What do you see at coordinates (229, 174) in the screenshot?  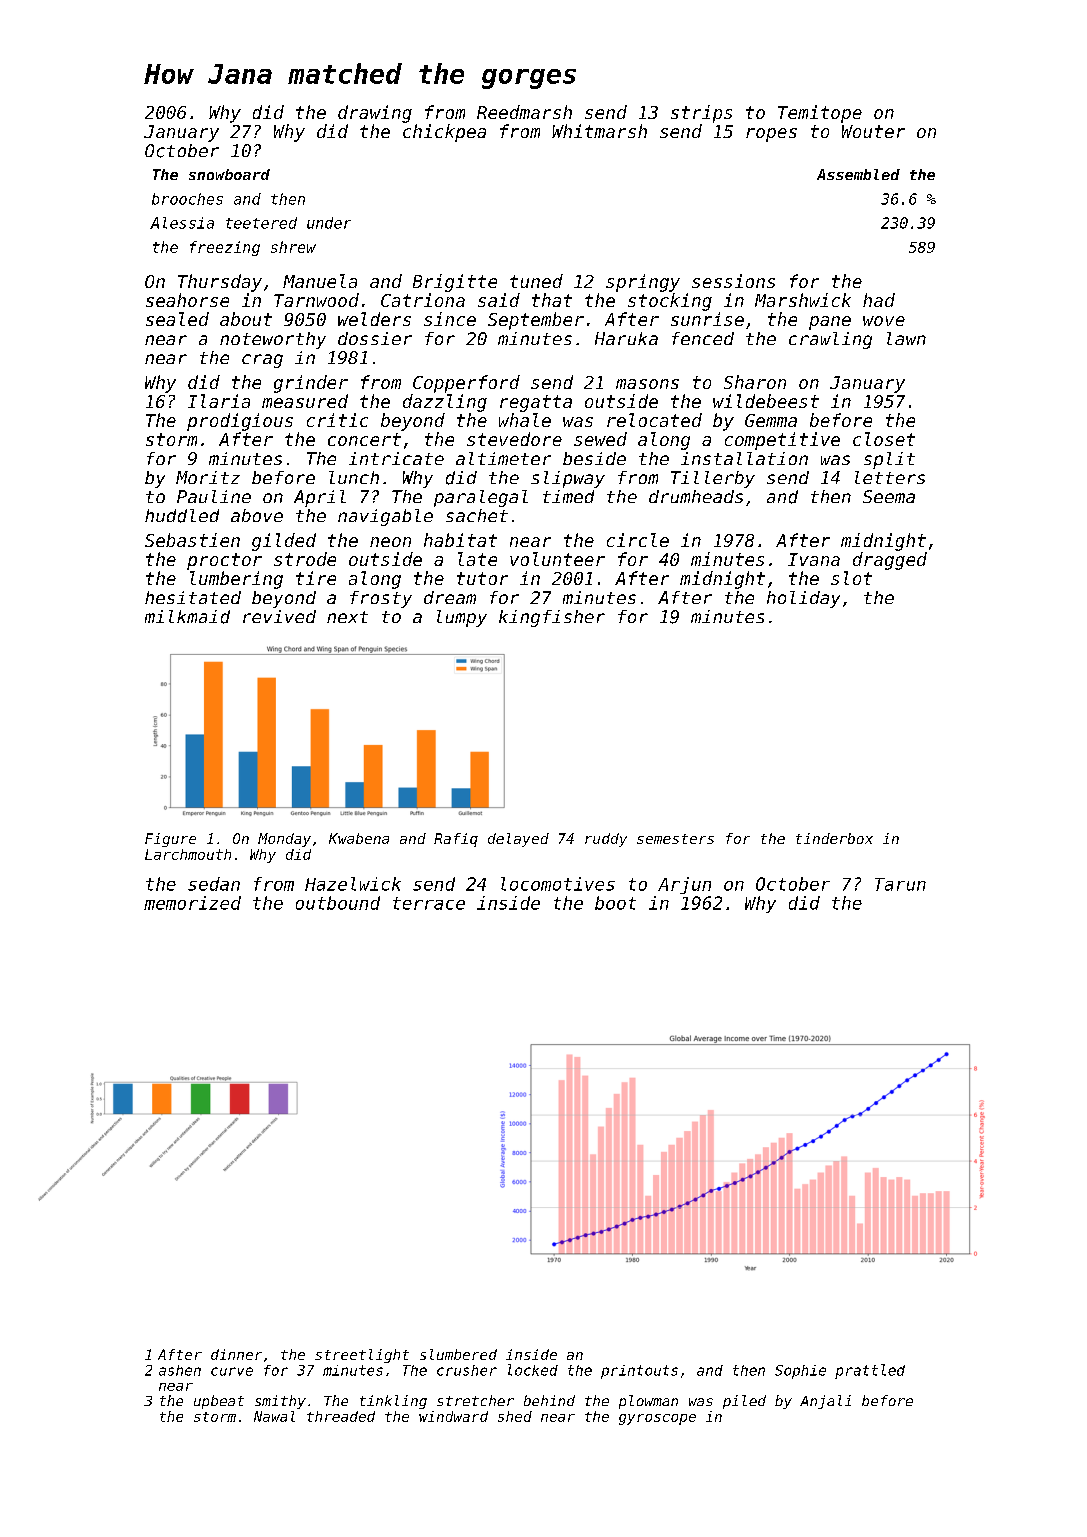 I see `snowboard` at bounding box center [229, 174].
